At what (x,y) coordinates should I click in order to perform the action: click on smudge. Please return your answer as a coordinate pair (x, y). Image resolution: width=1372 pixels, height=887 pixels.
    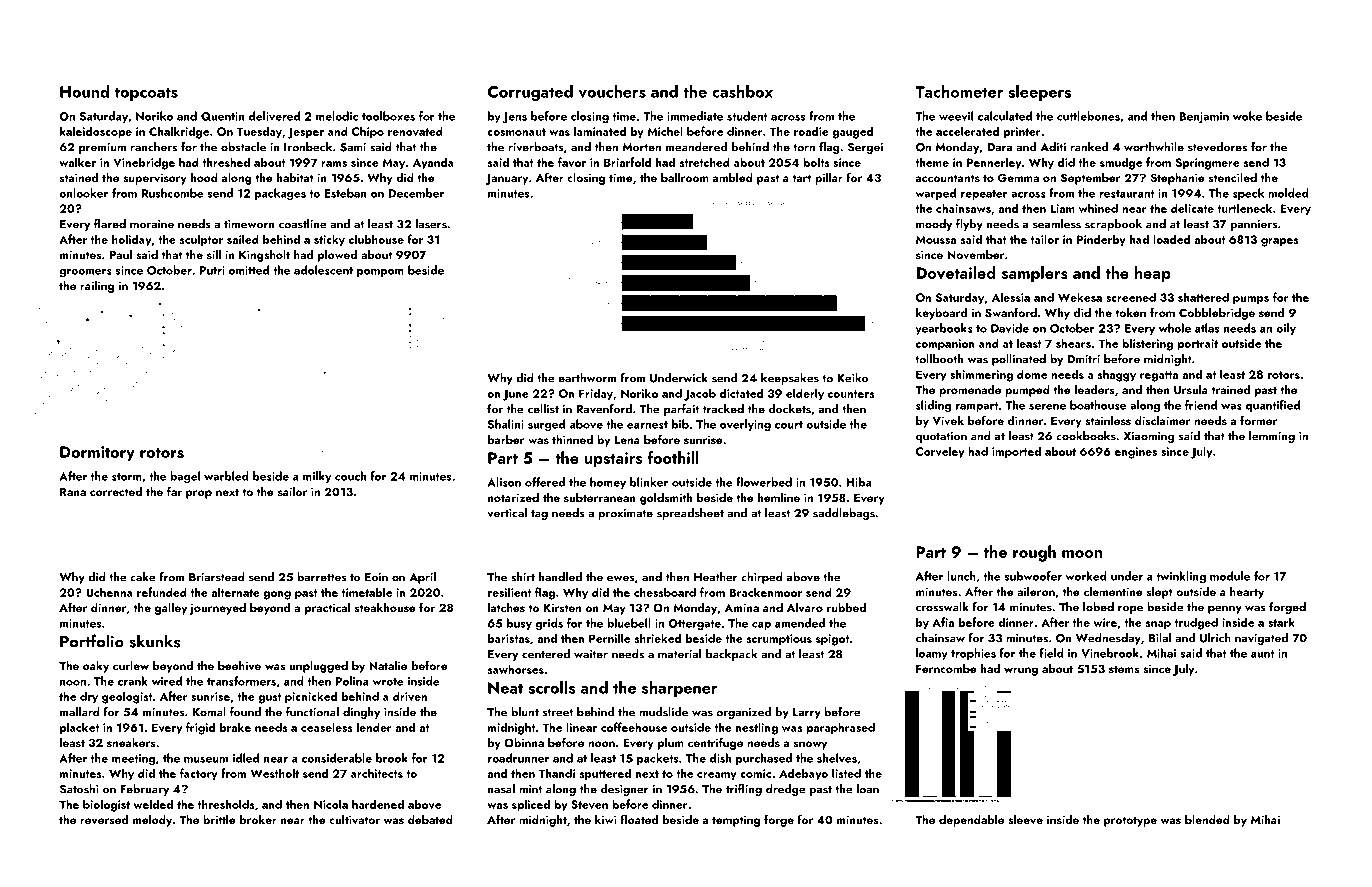
    Looking at the image, I should click on (1121, 163).
